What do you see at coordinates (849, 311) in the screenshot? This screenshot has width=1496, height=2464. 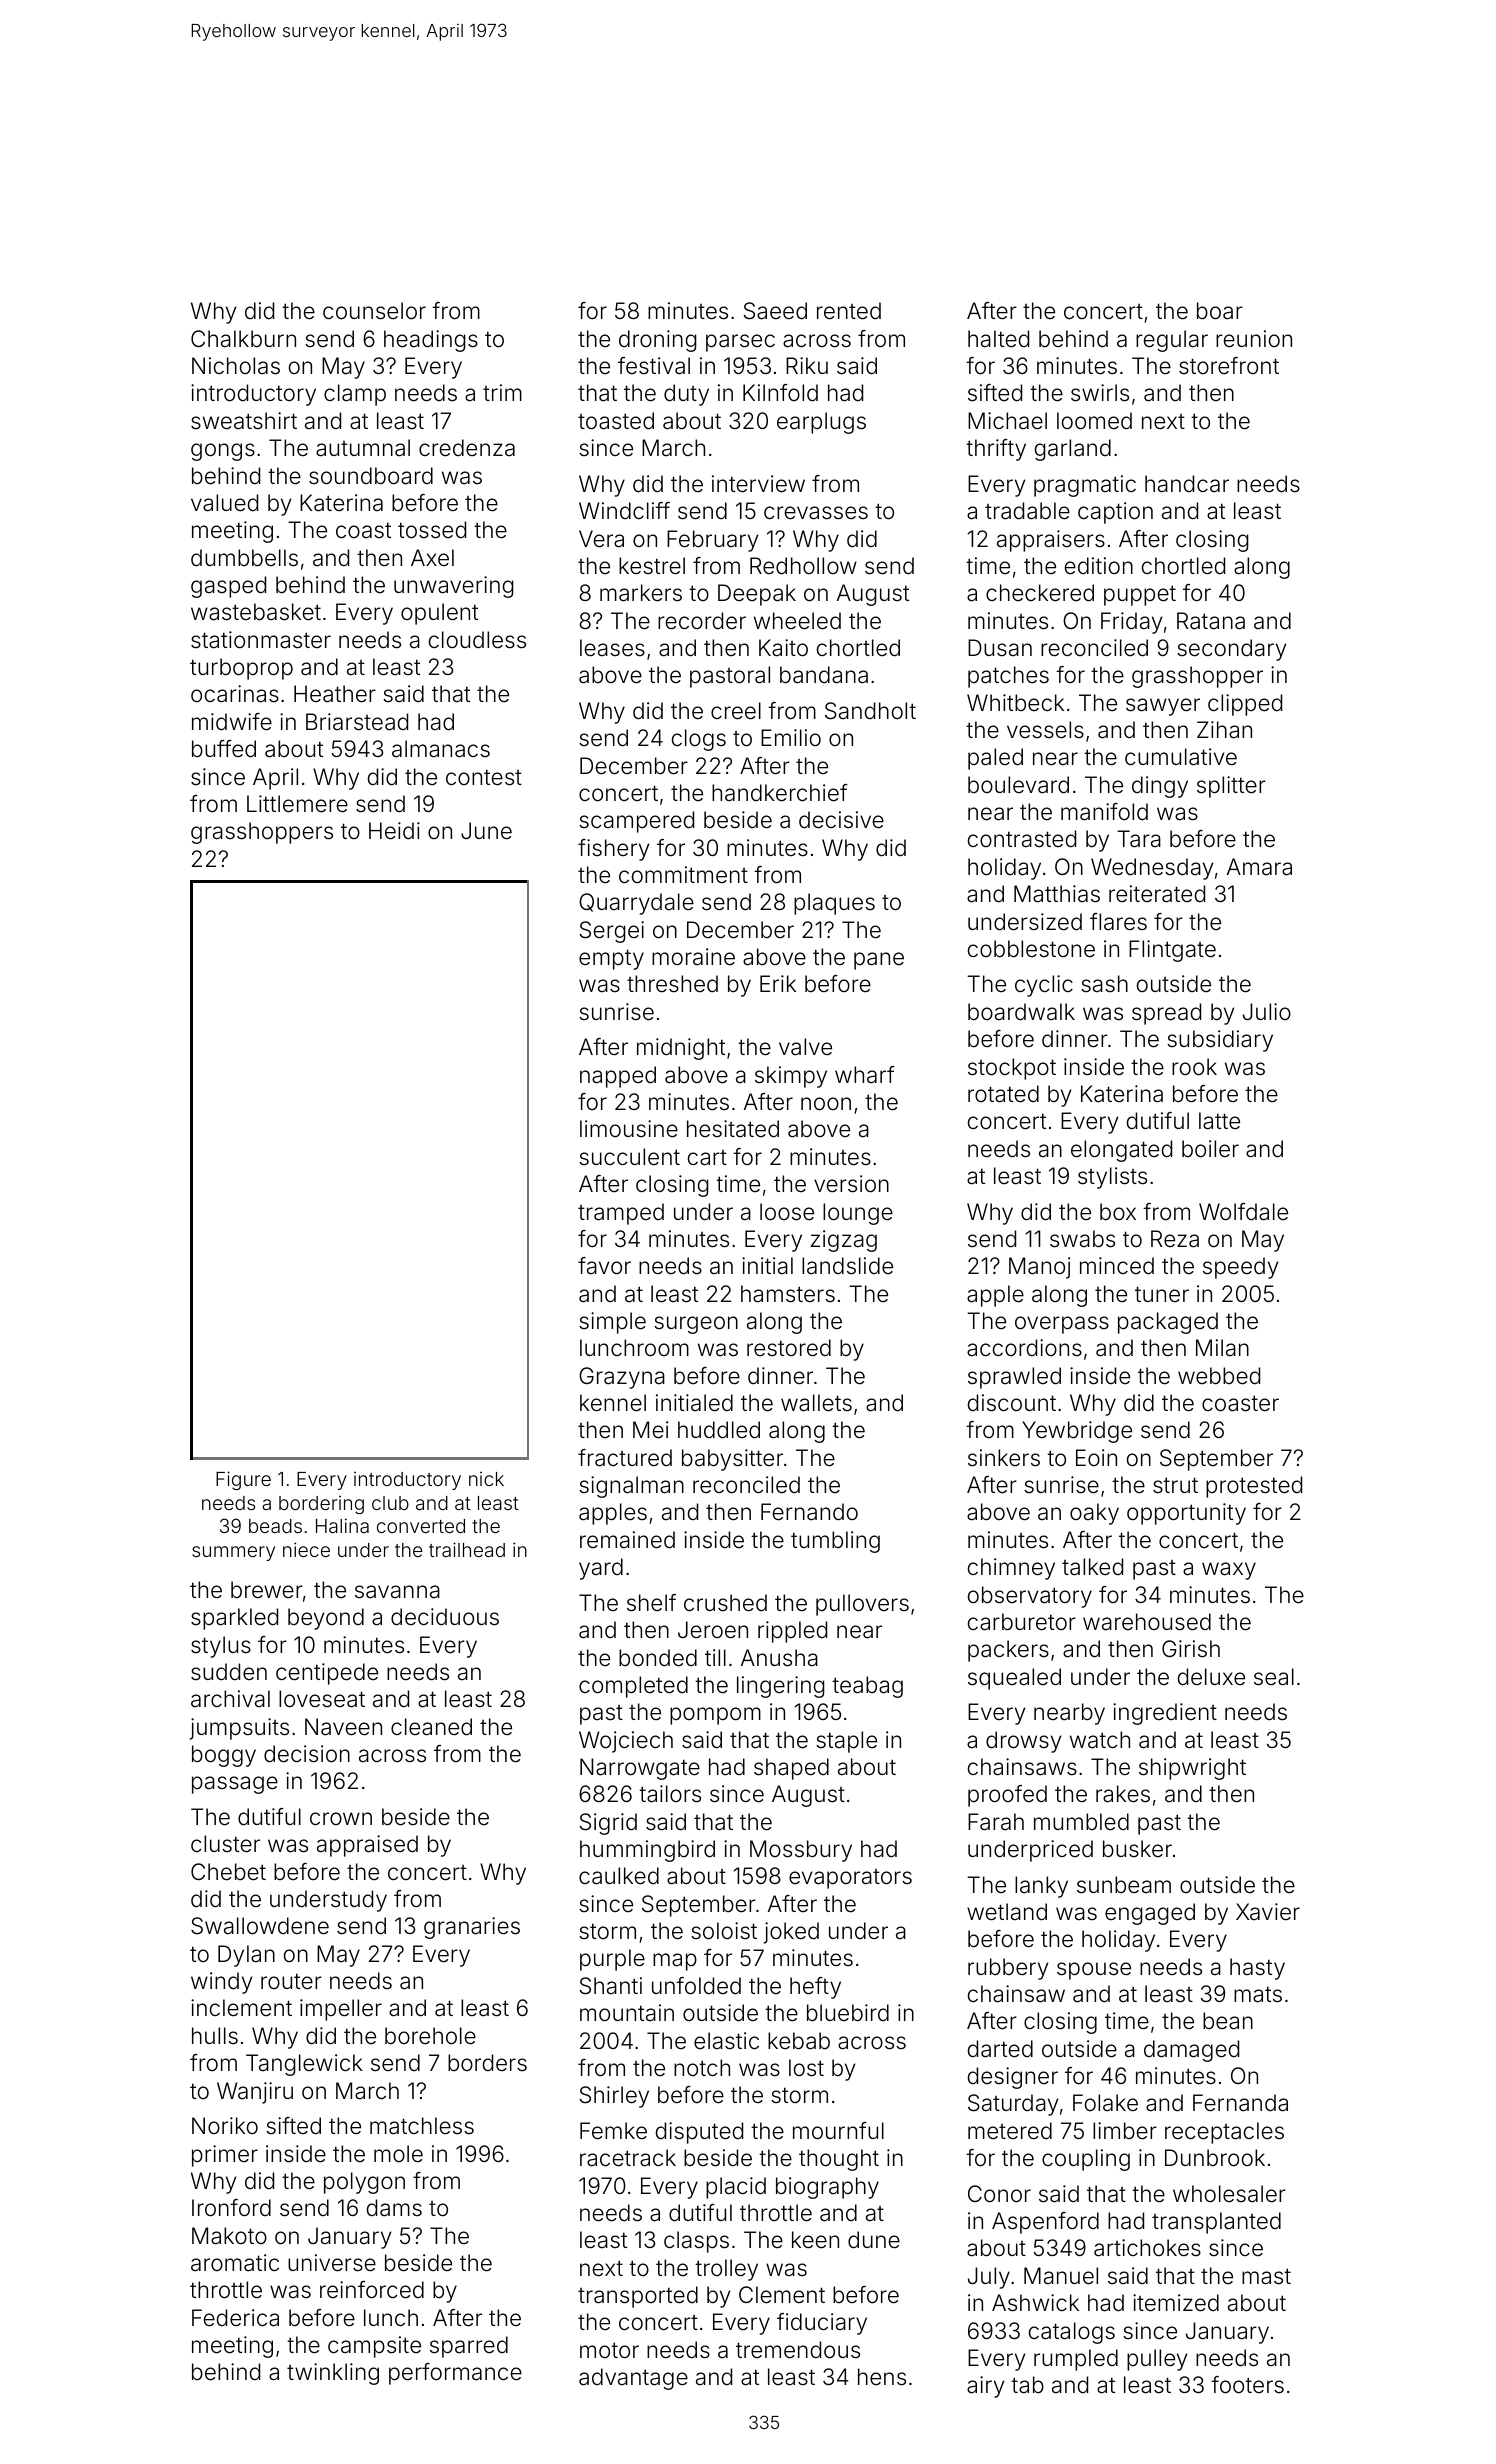 I see `rented` at bounding box center [849, 311].
